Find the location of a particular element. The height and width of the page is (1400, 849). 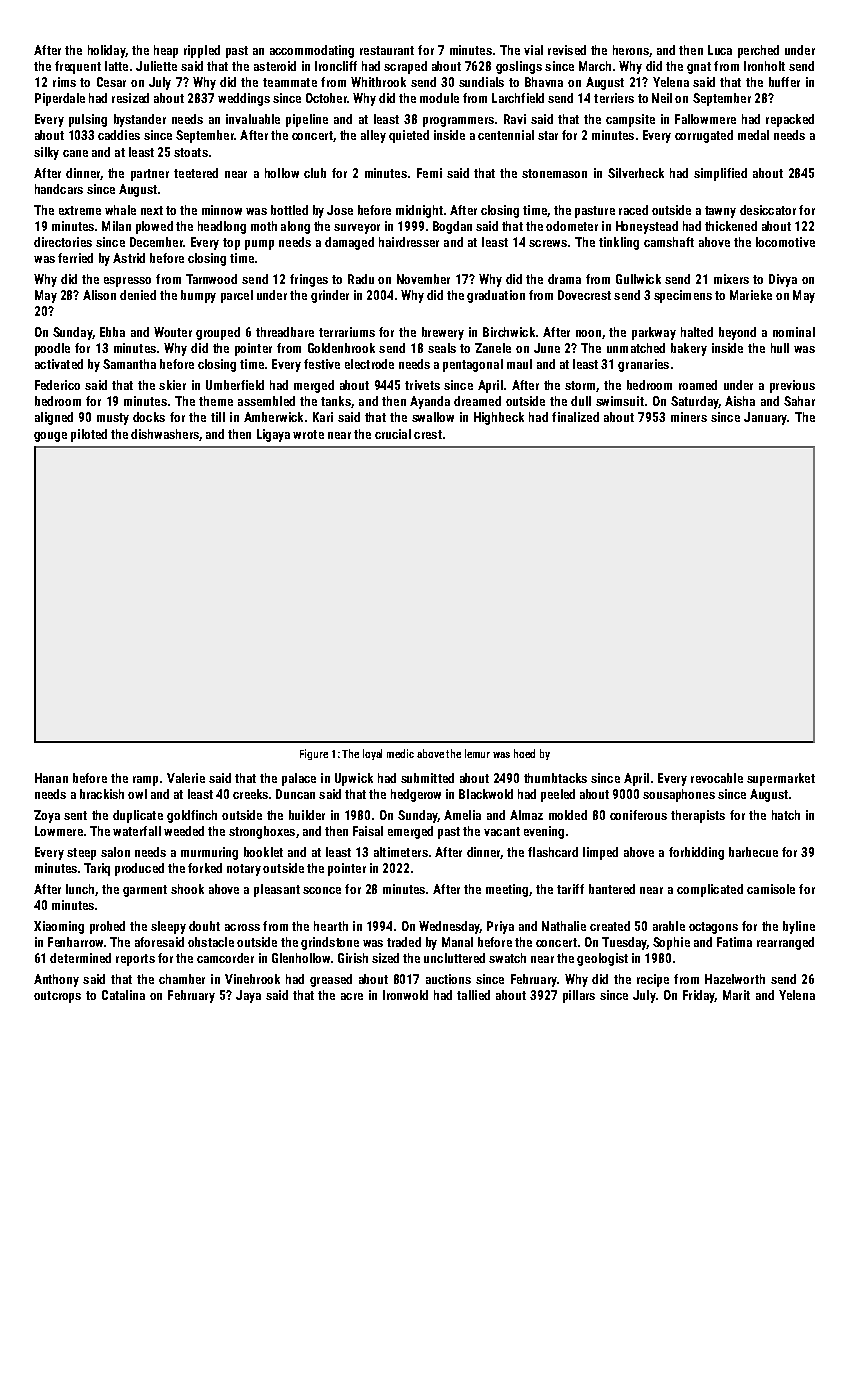

dishwashers is located at coordinates (165, 434).
